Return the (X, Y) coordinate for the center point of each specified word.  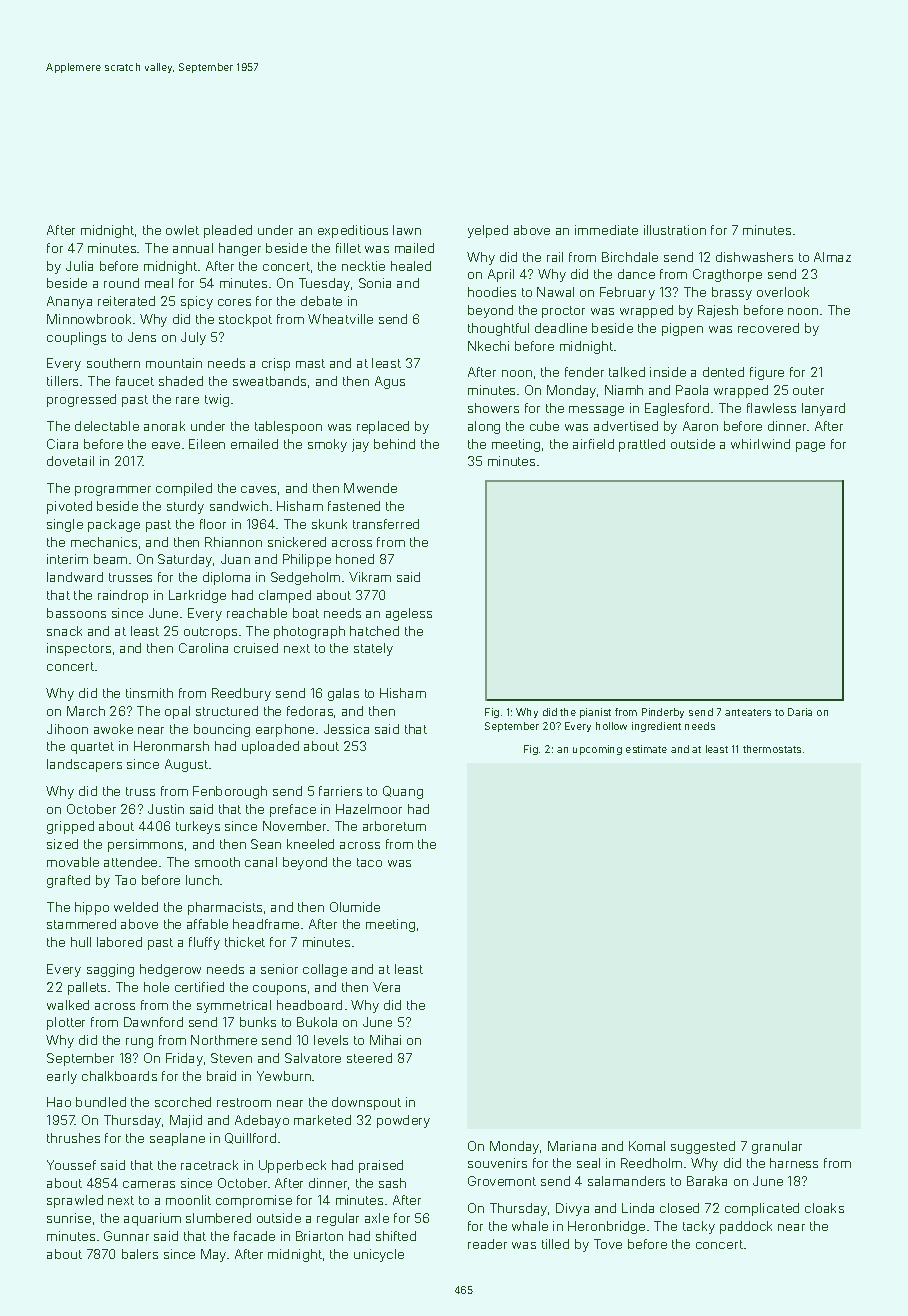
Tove (608, 1244)
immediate (606, 230)
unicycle (379, 1255)
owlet (182, 230)
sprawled (75, 1201)
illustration (675, 230)
